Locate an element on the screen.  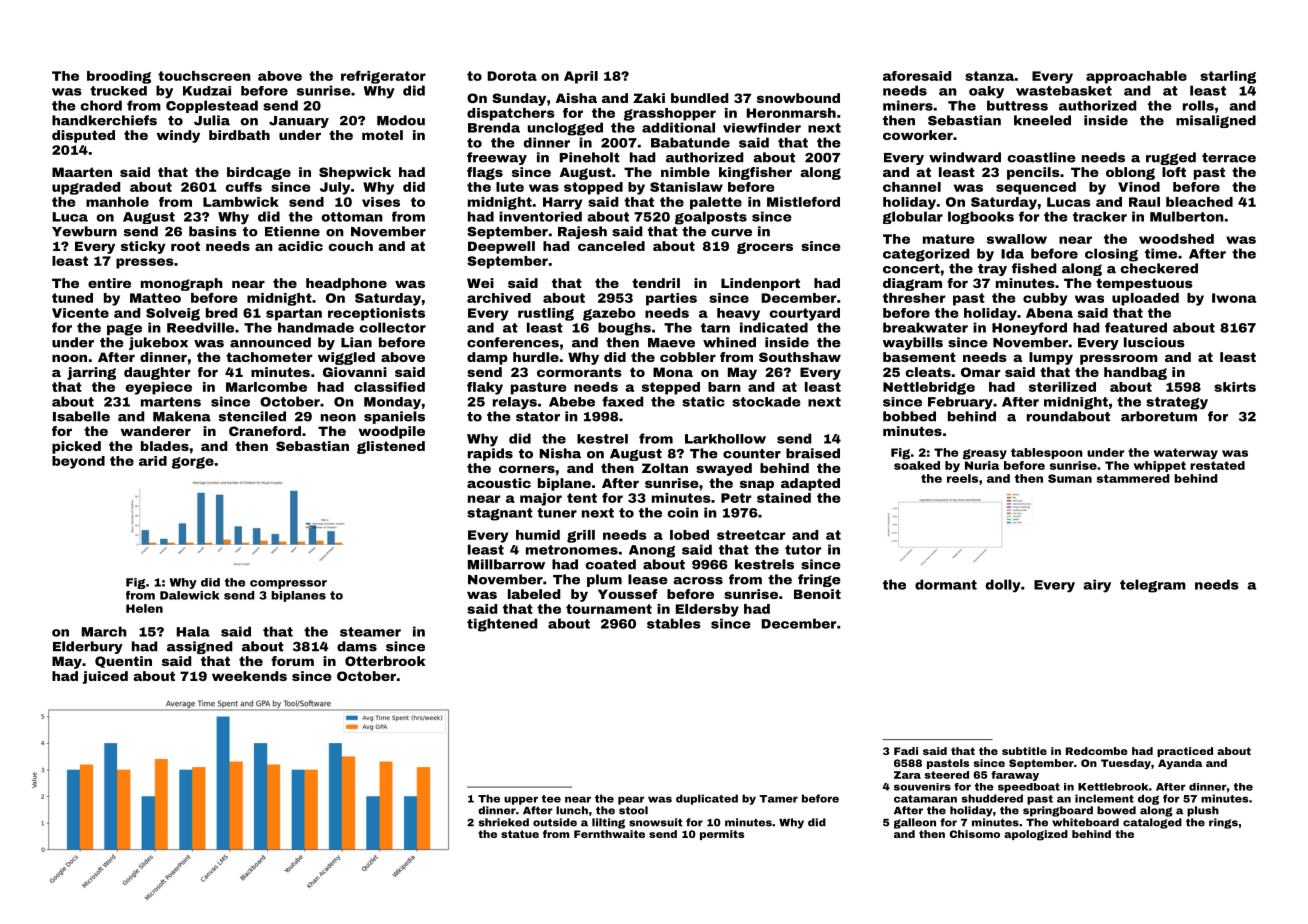
handkerchiefs is located at coordinates (104, 120).
